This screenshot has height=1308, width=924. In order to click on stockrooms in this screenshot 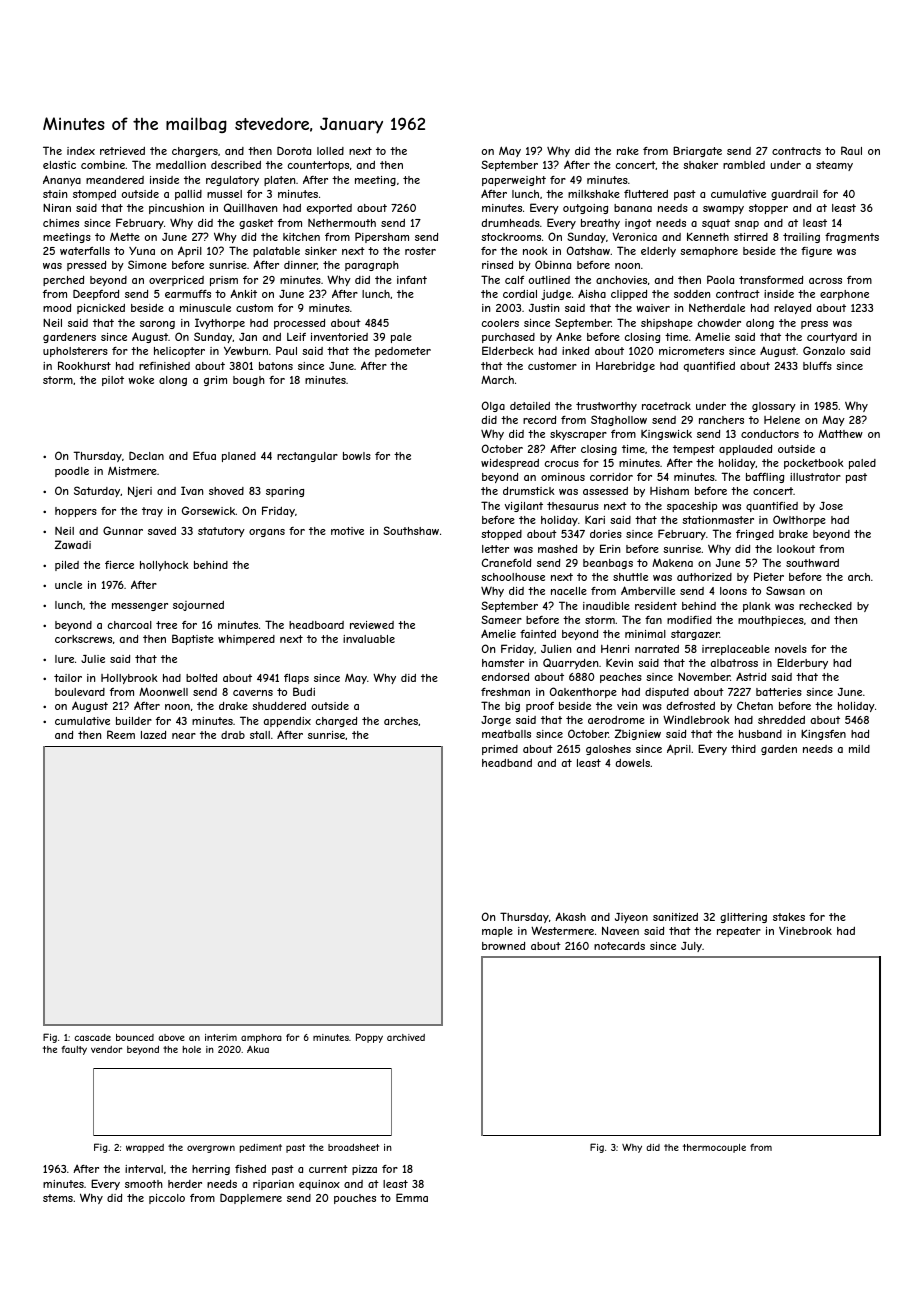, I will do `click(511, 237)`.
